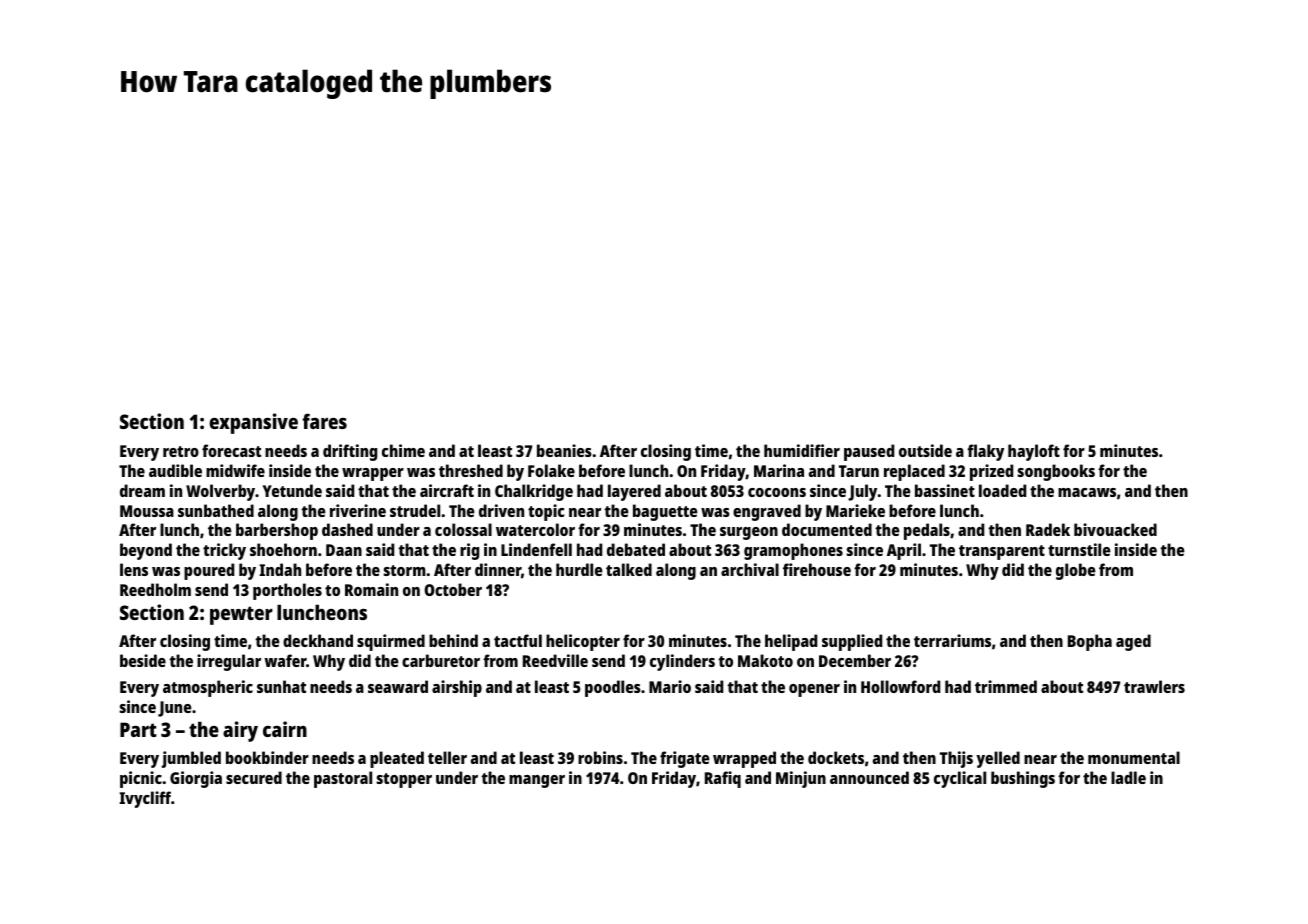  Describe the element at coordinates (925, 450) in the image. I see `outside` at that location.
